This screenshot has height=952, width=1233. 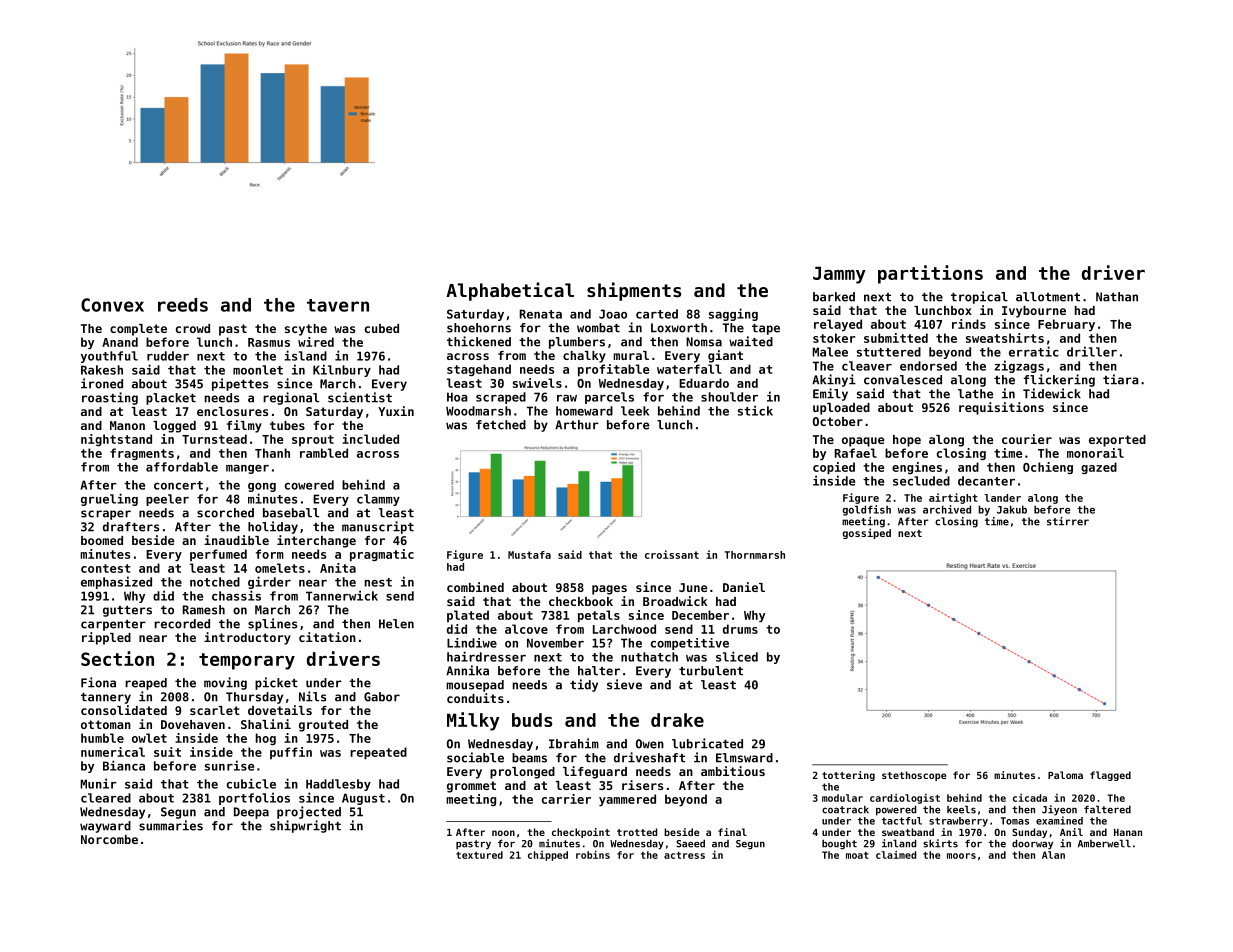 What do you see at coordinates (378, 753) in the screenshot?
I see `repeated` at bounding box center [378, 753].
